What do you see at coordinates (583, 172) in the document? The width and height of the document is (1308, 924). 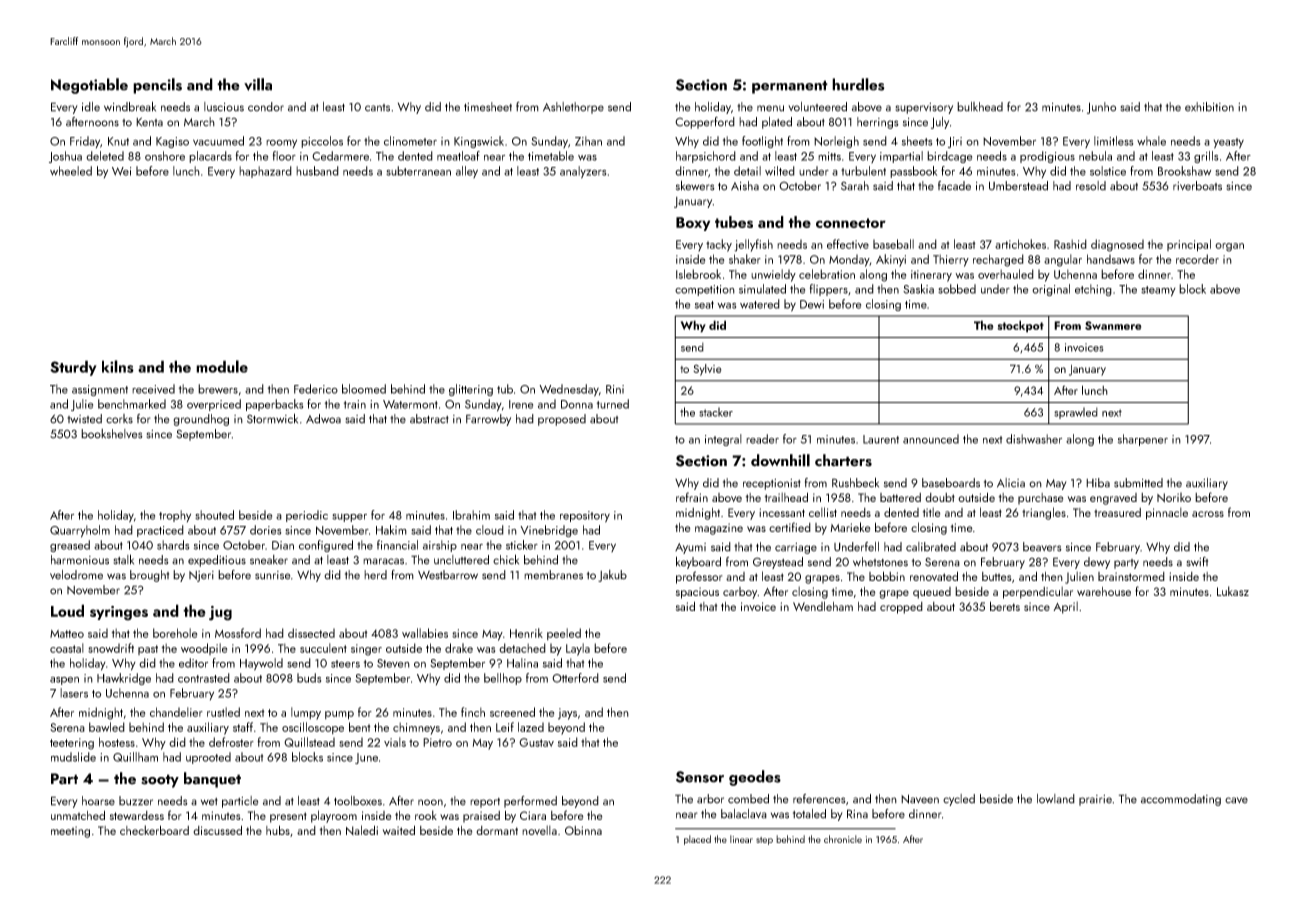 I see `analyzers` at bounding box center [583, 172].
